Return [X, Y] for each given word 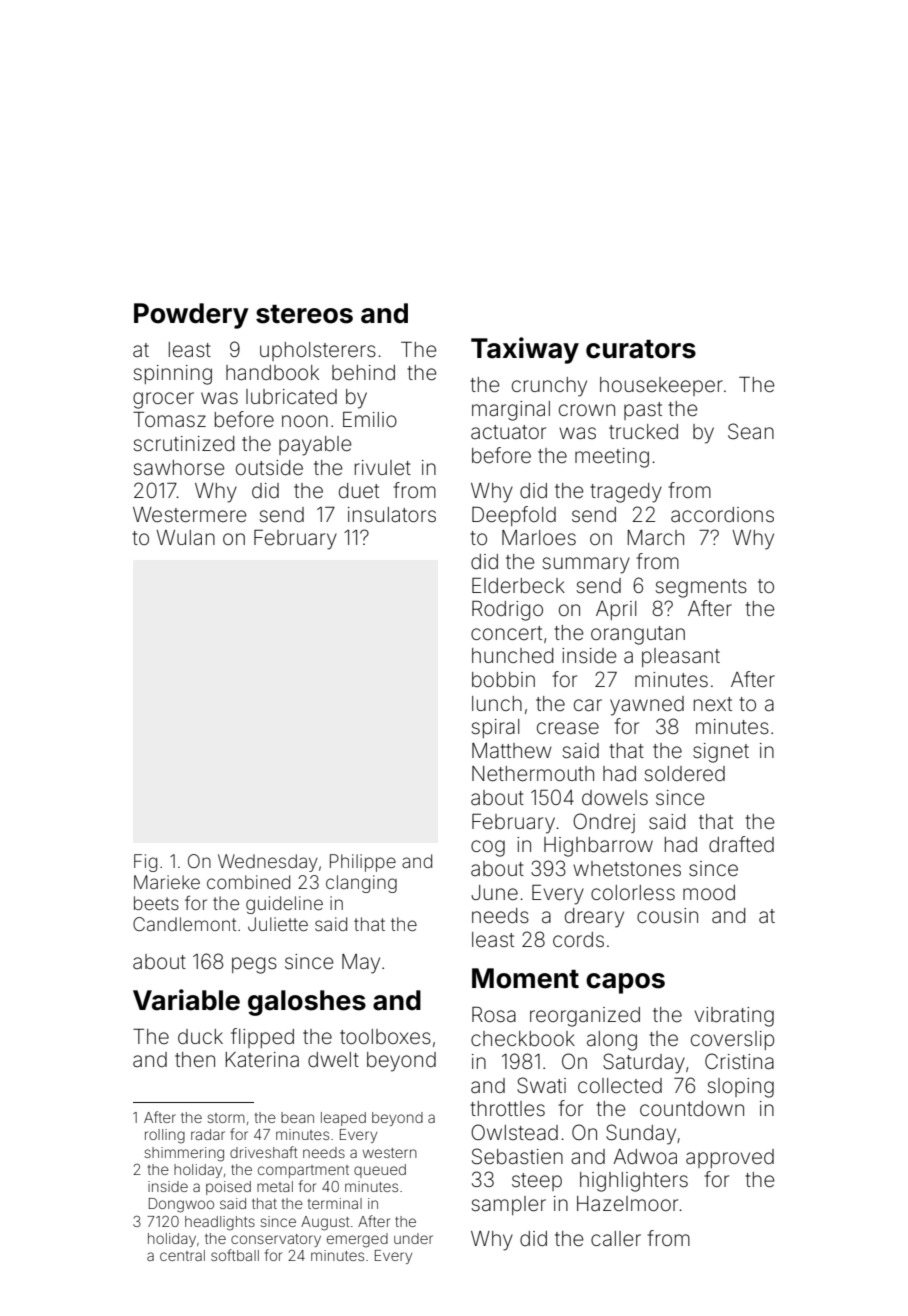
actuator [508, 432]
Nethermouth [533, 774]
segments [701, 588]
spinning [173, 375]
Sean [751, 431]
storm [226, 1118]
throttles [507, 1109]
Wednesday [268, 863]
